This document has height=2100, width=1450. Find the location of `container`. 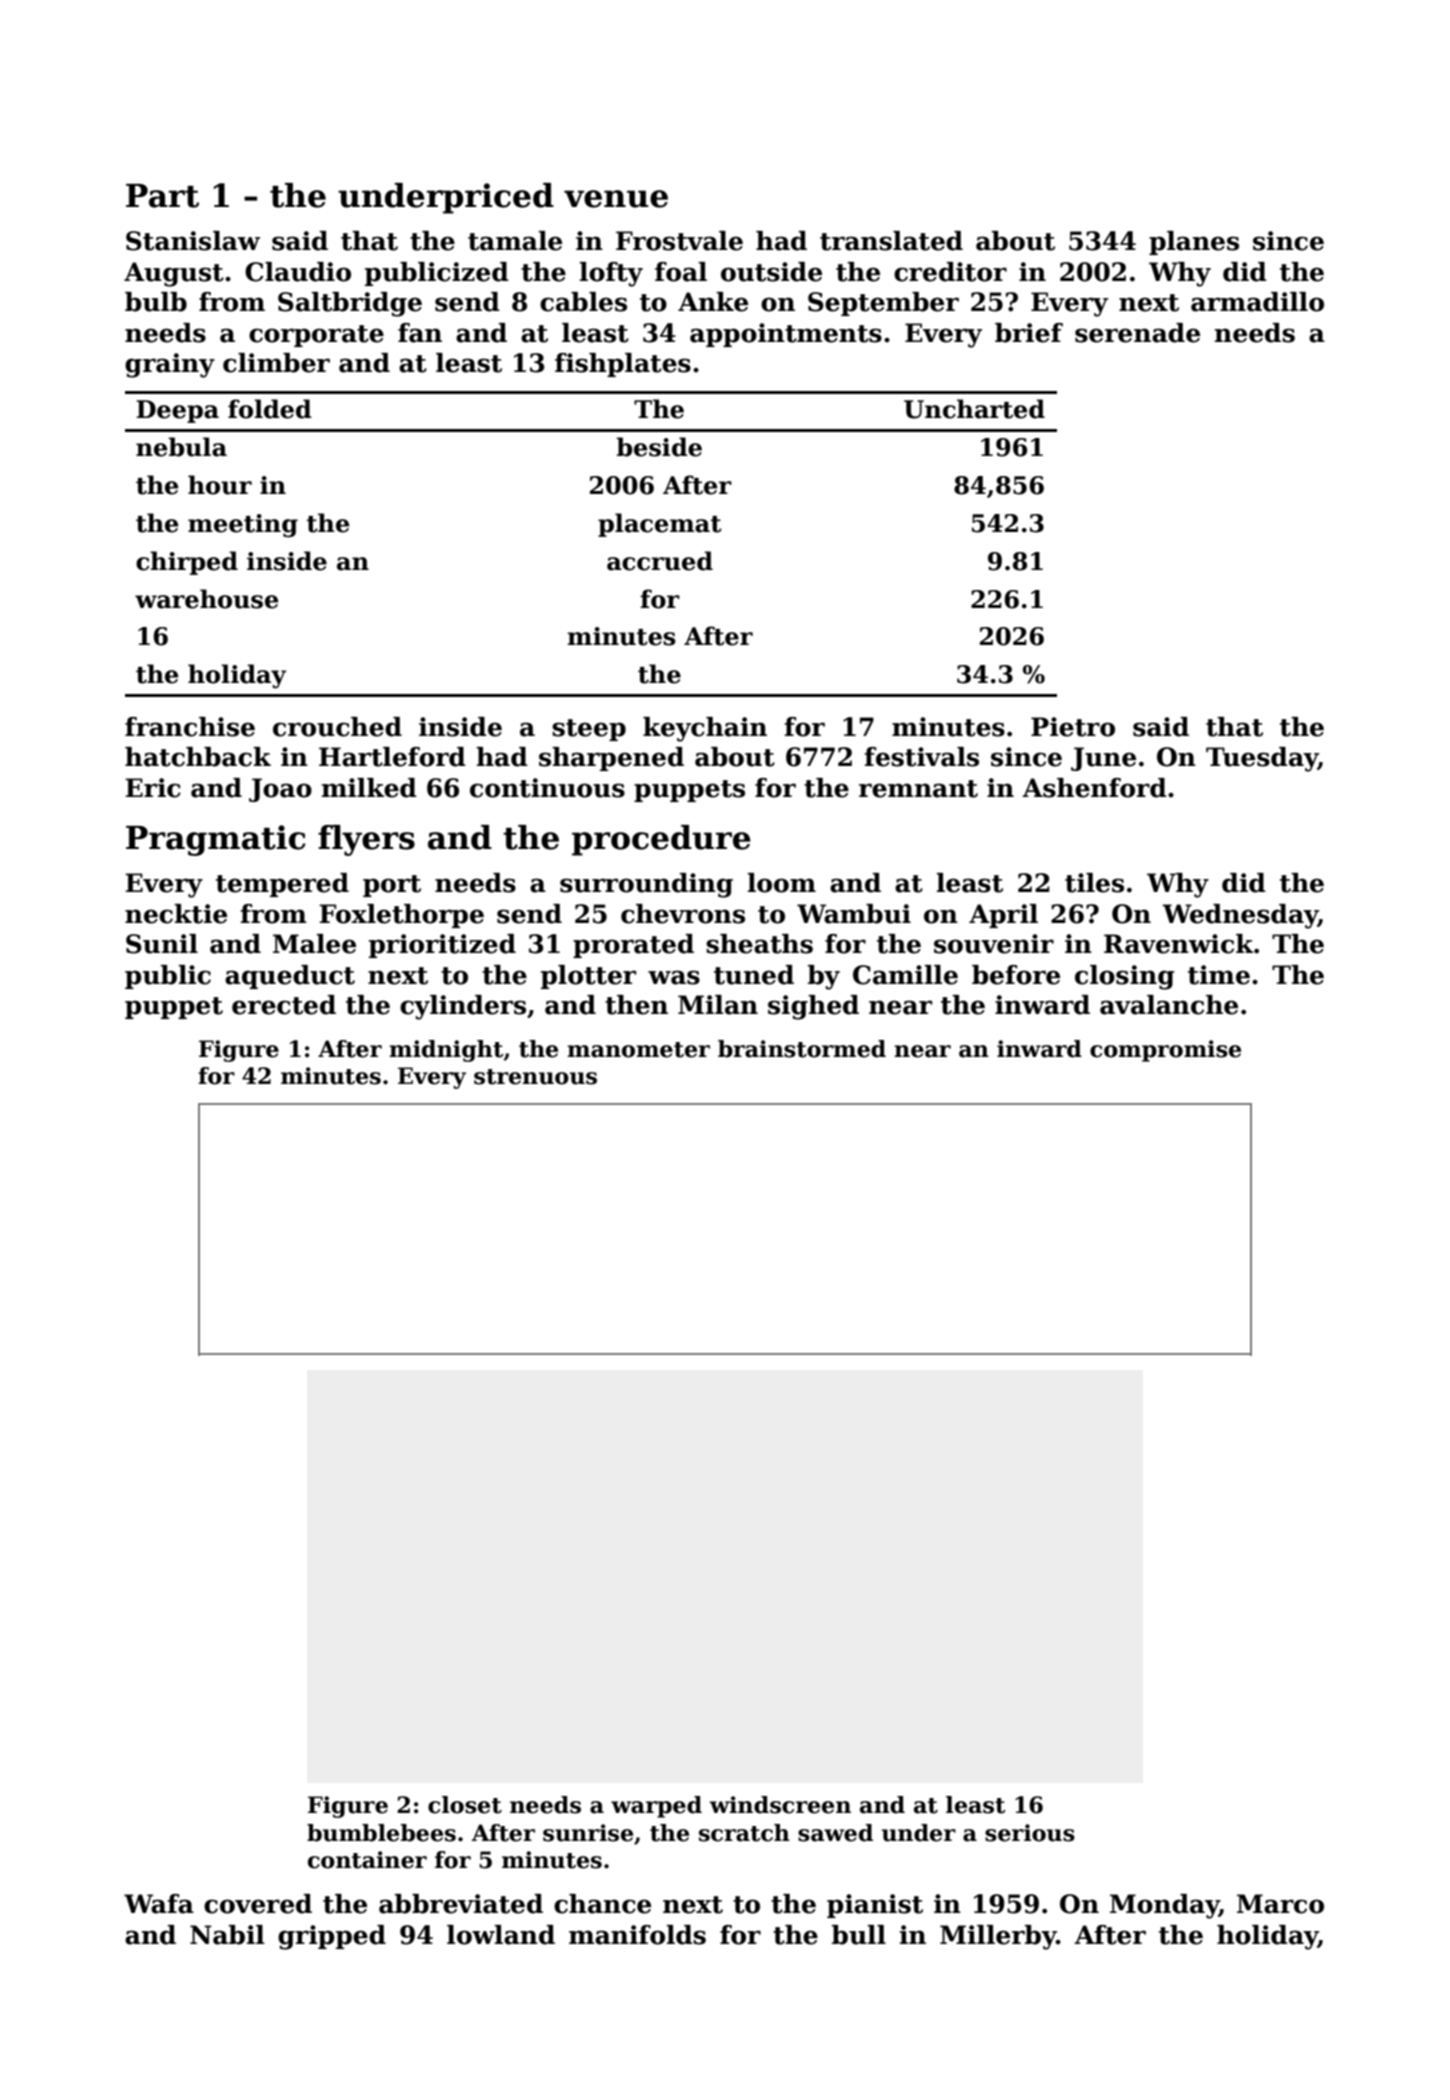

container is located at coordinates (367, 1860).
